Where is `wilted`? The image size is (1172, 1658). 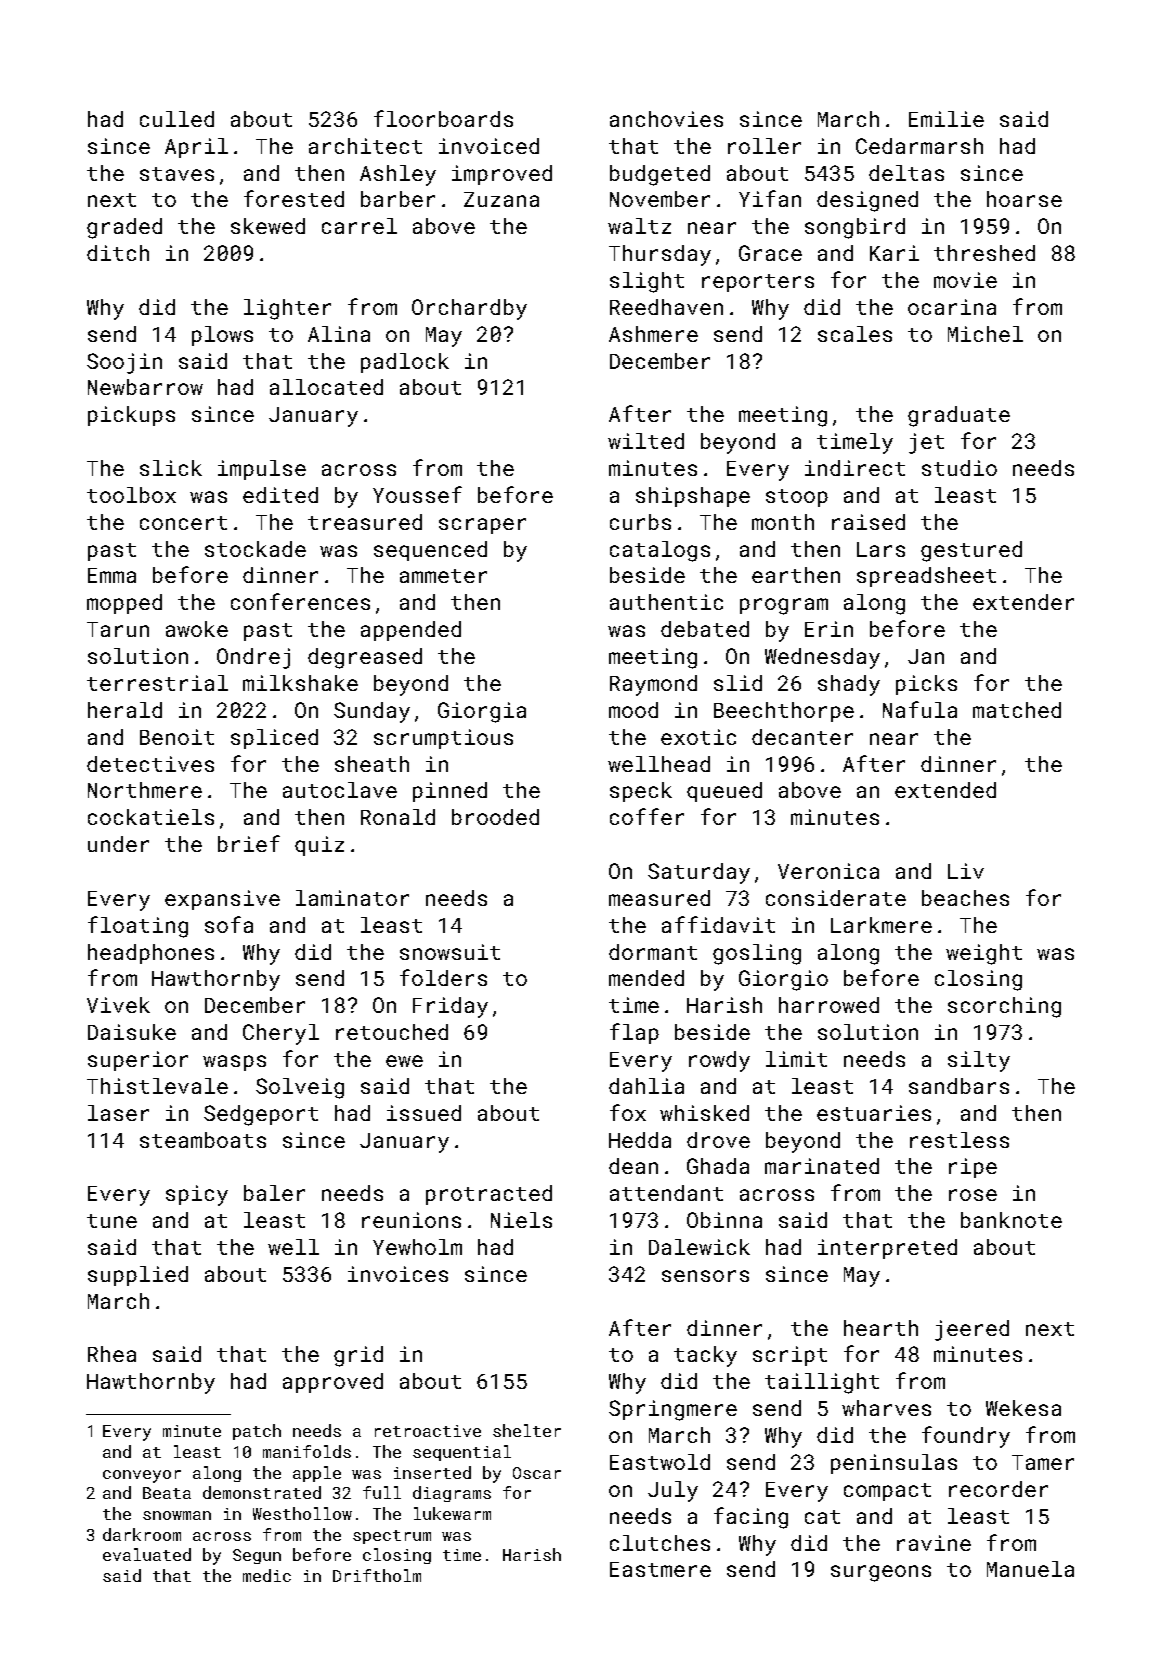 wilted is located at coordinates (646, 441).
